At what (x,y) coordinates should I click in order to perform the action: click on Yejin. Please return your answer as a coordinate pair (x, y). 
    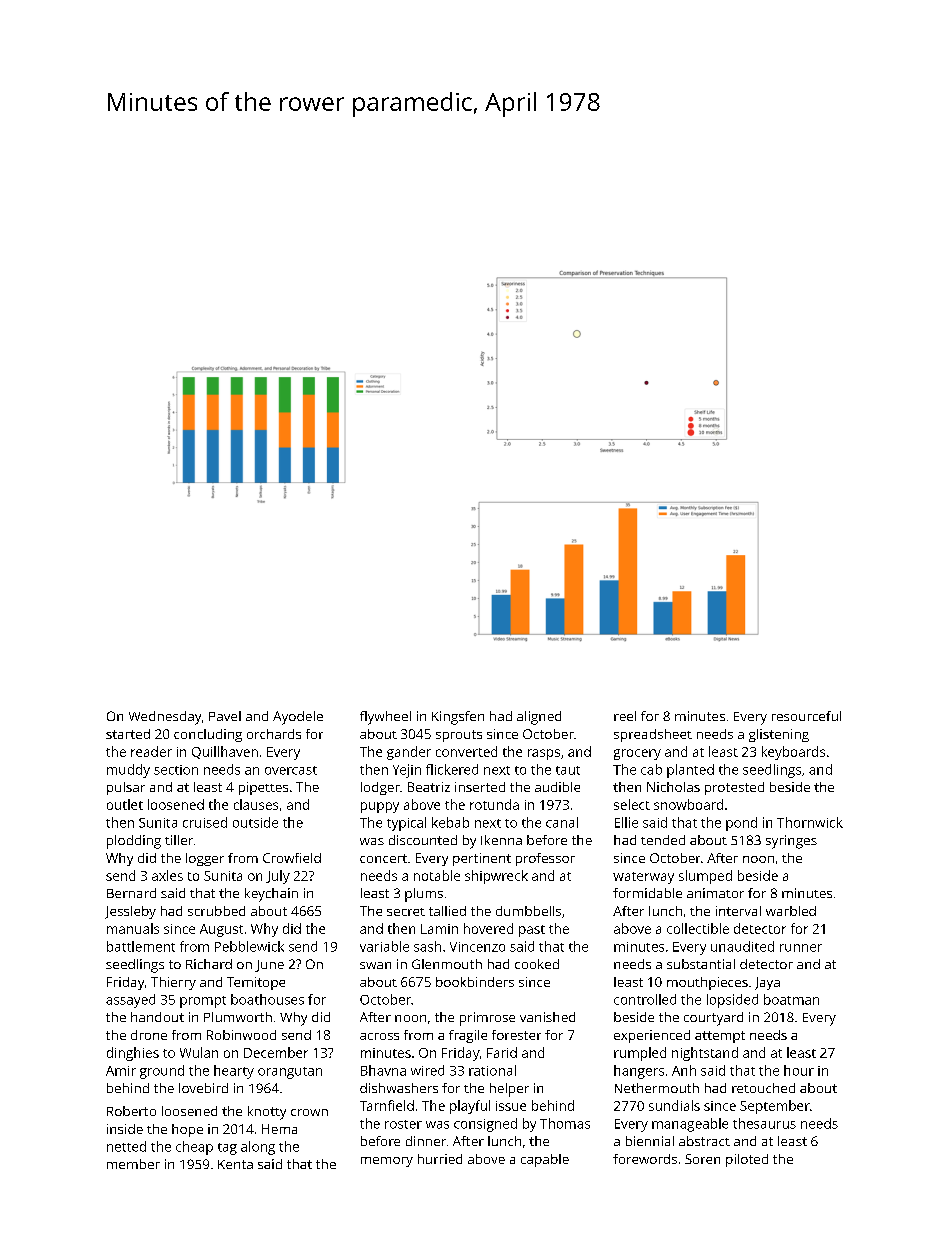
    Looking at the image, I should click on (407, 771).
